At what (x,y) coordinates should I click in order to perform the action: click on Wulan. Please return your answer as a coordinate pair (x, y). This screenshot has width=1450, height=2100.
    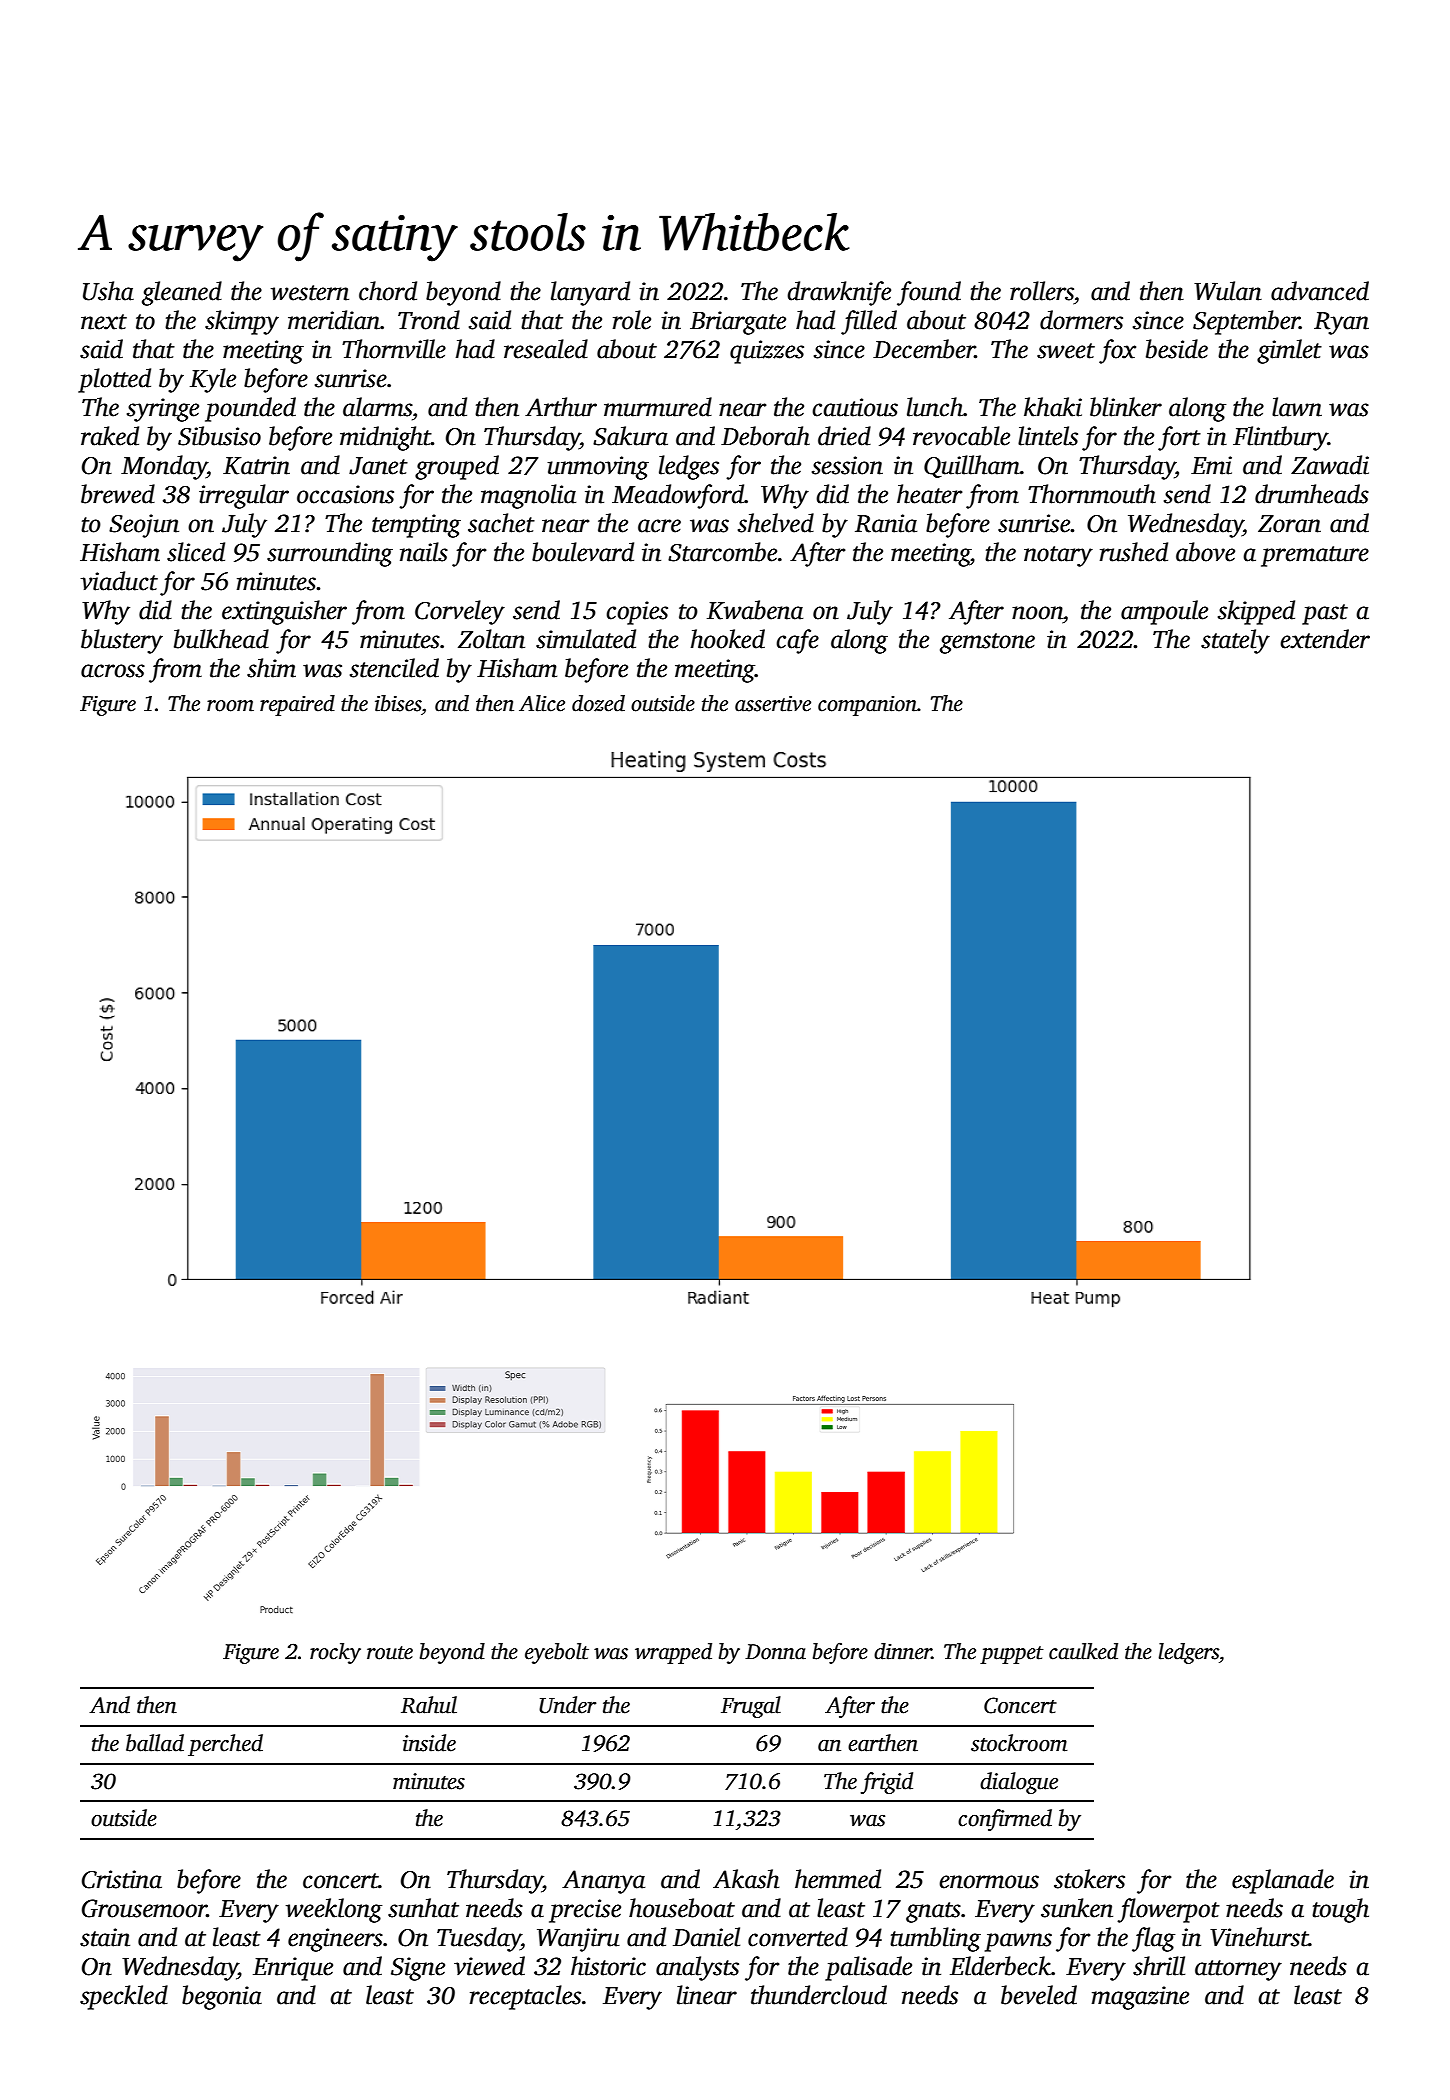
    Looking at the image, I should click on (1228, 291).
